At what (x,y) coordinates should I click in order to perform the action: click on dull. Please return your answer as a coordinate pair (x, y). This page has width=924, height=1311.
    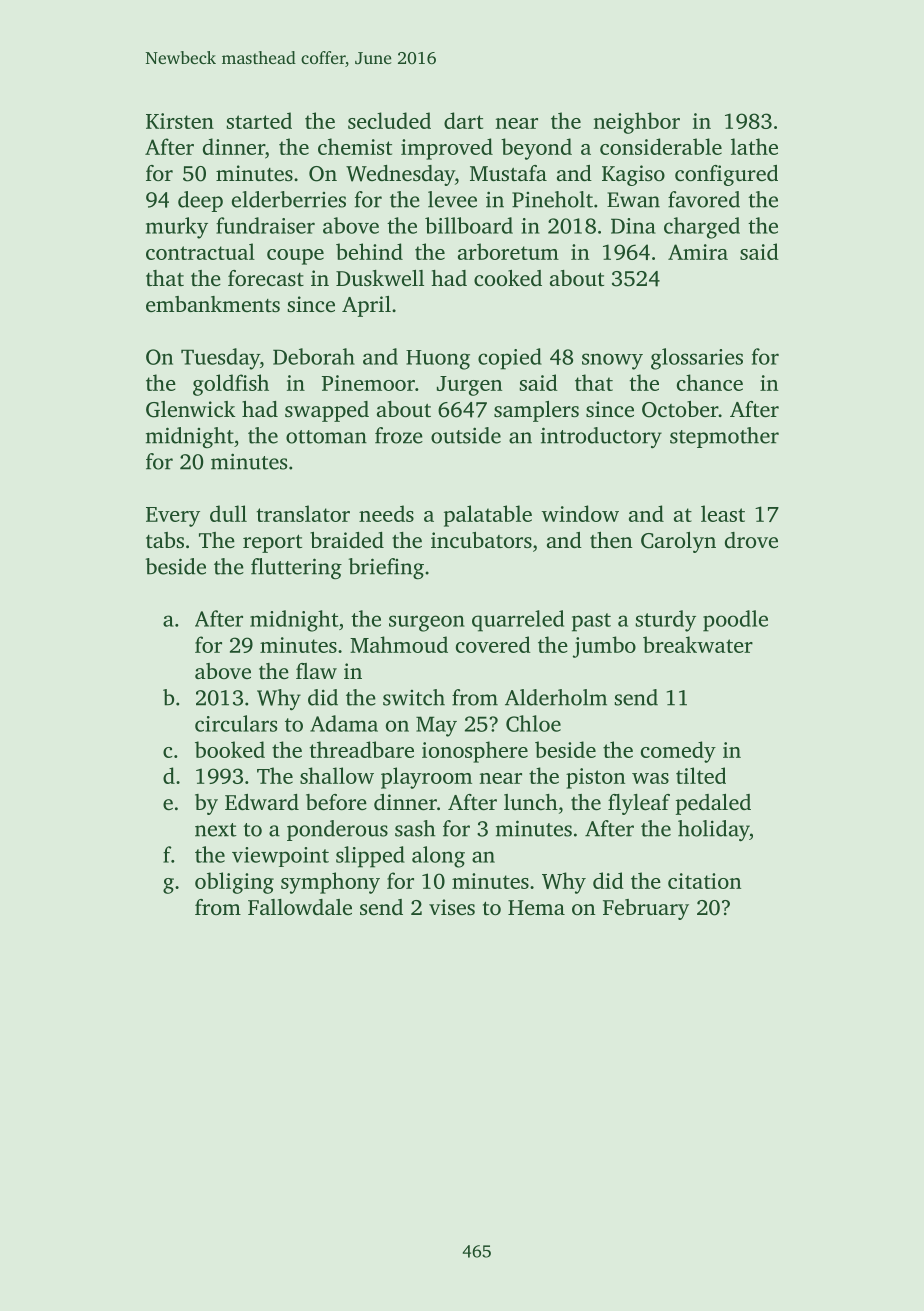
    Looking at the image, I should click on (228, 513).
